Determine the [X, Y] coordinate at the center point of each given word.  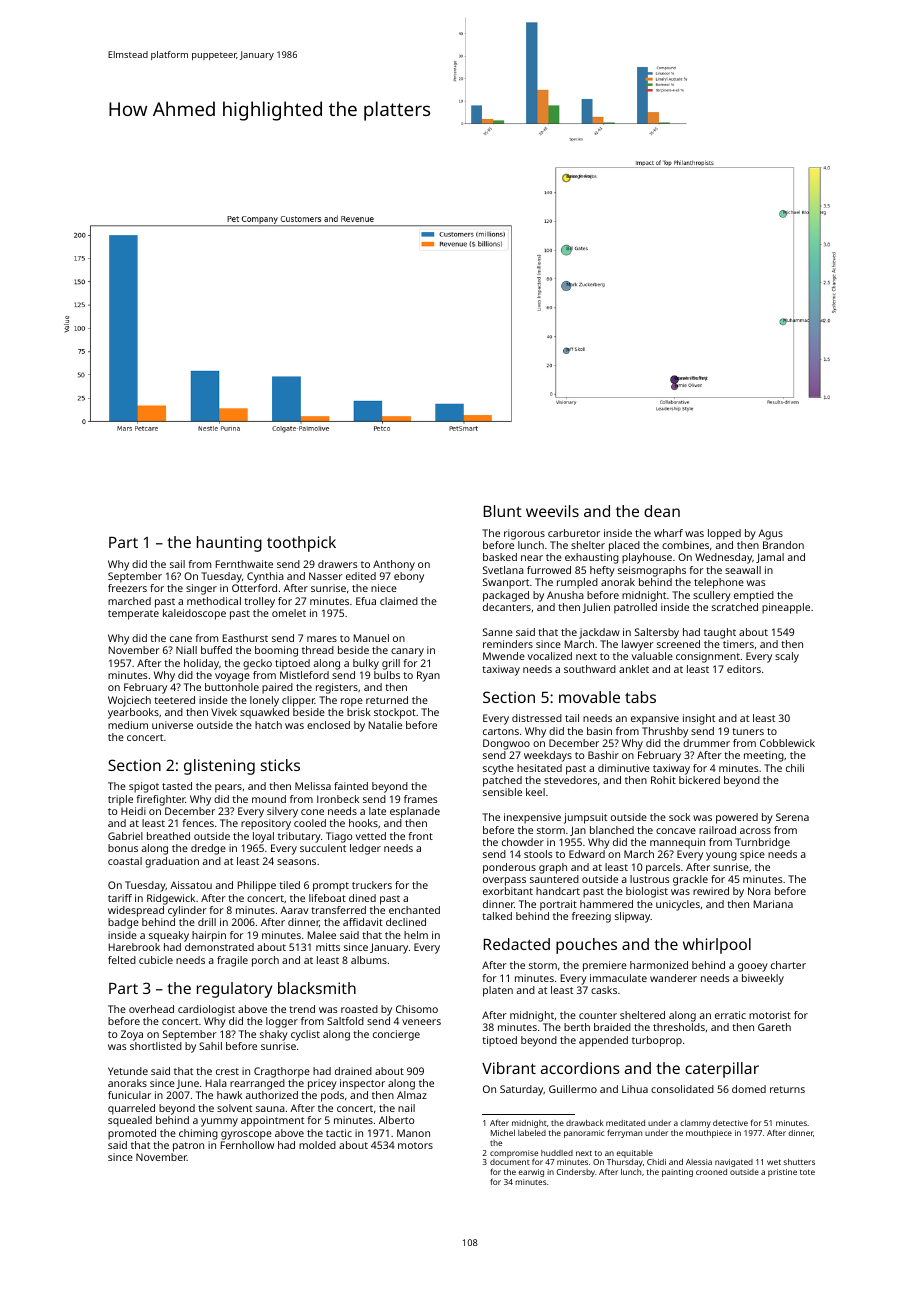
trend [302, 1009]
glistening [219, 767]
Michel [503, 1133]
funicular [129, 1095]
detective [730, 1123]
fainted [351, 786]
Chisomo [417, 1009]
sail [177, 564]
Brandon [783, 545]
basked [500, 557]
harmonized [659, 965]
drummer [706, 743]
